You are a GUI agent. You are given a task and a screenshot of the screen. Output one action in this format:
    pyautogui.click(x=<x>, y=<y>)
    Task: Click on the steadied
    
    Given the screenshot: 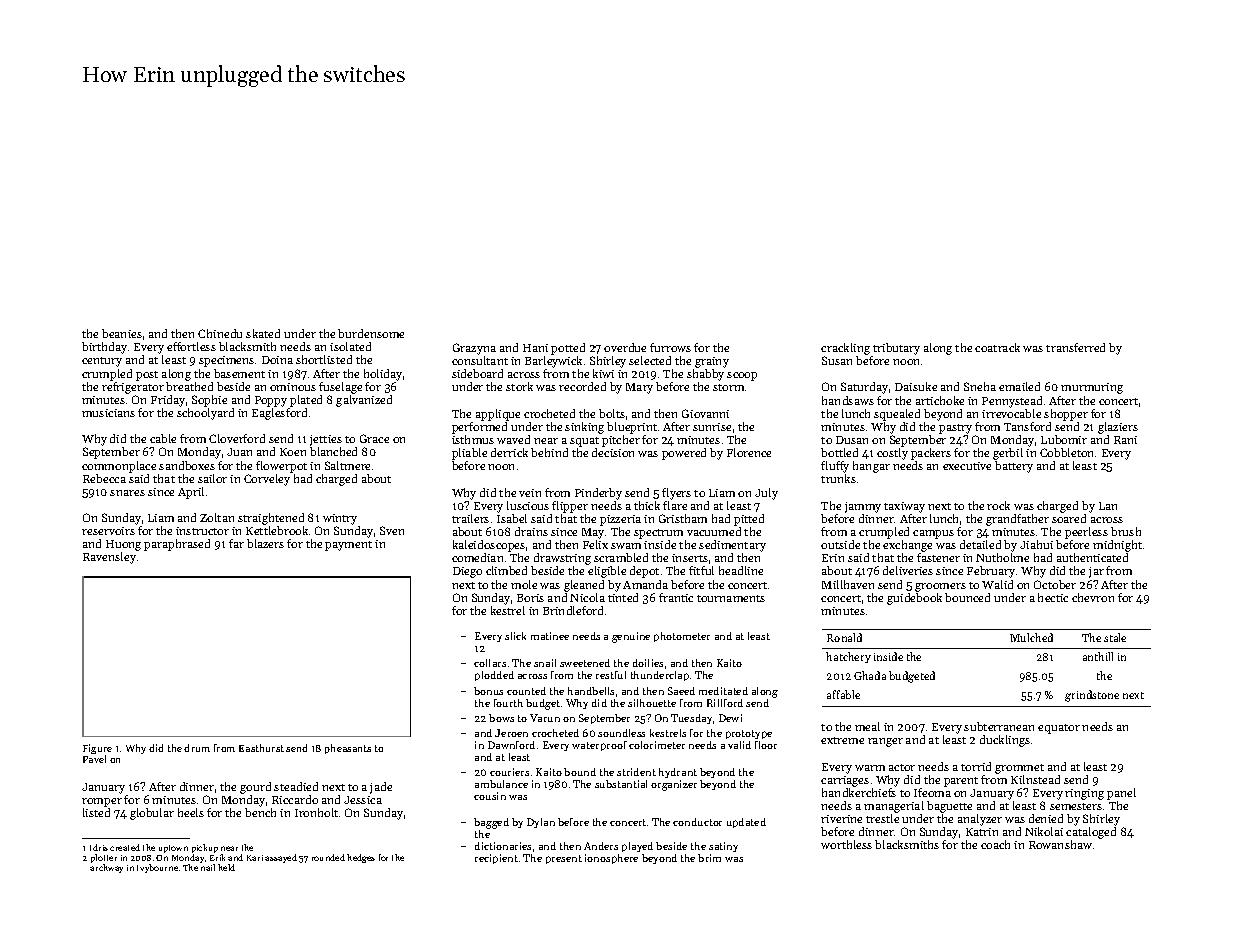 What is the action you would take?
    pyautogui.click(x=296, y=786)
